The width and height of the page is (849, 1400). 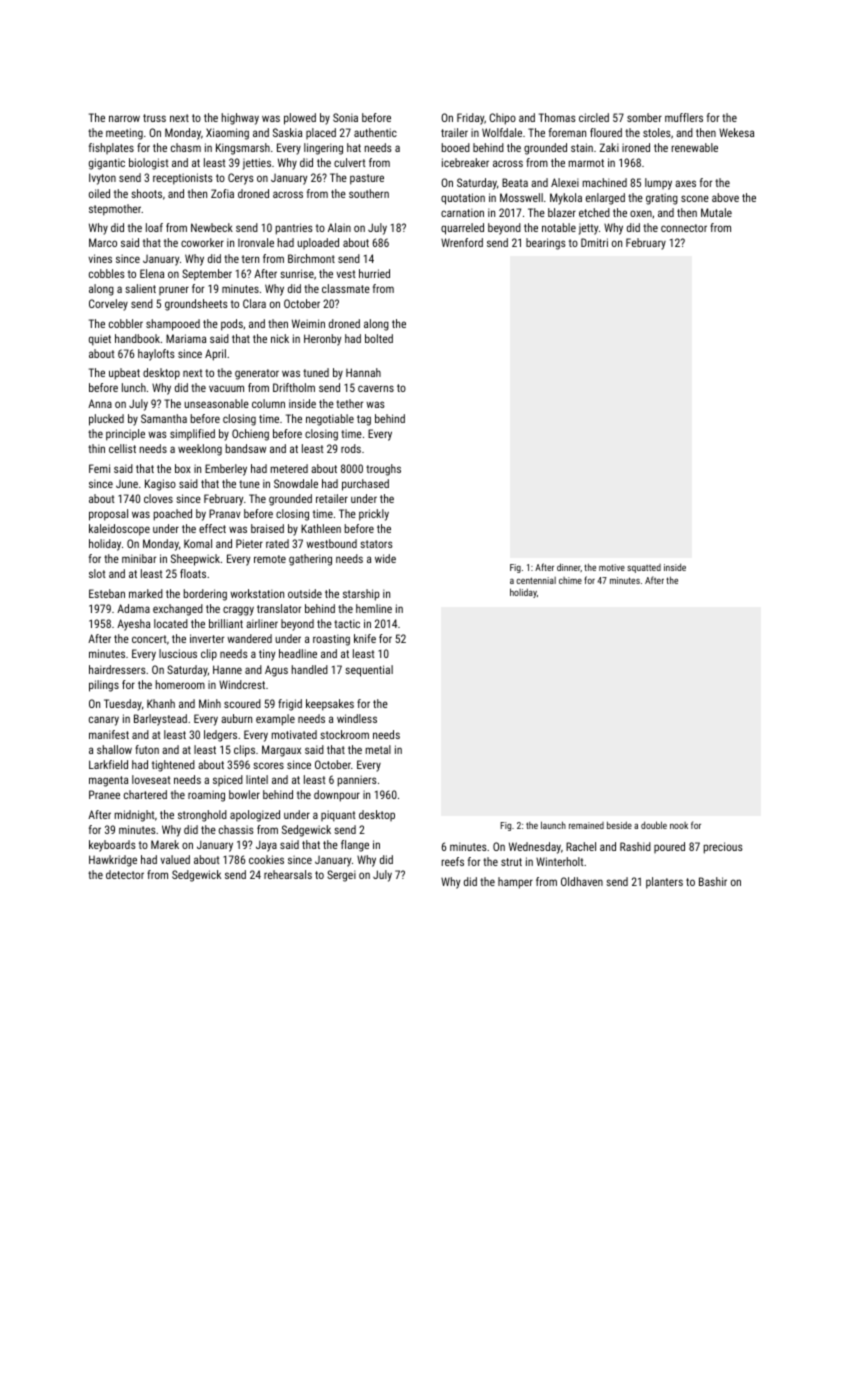 I want to click on lunch, so click(x=134, y=387).
